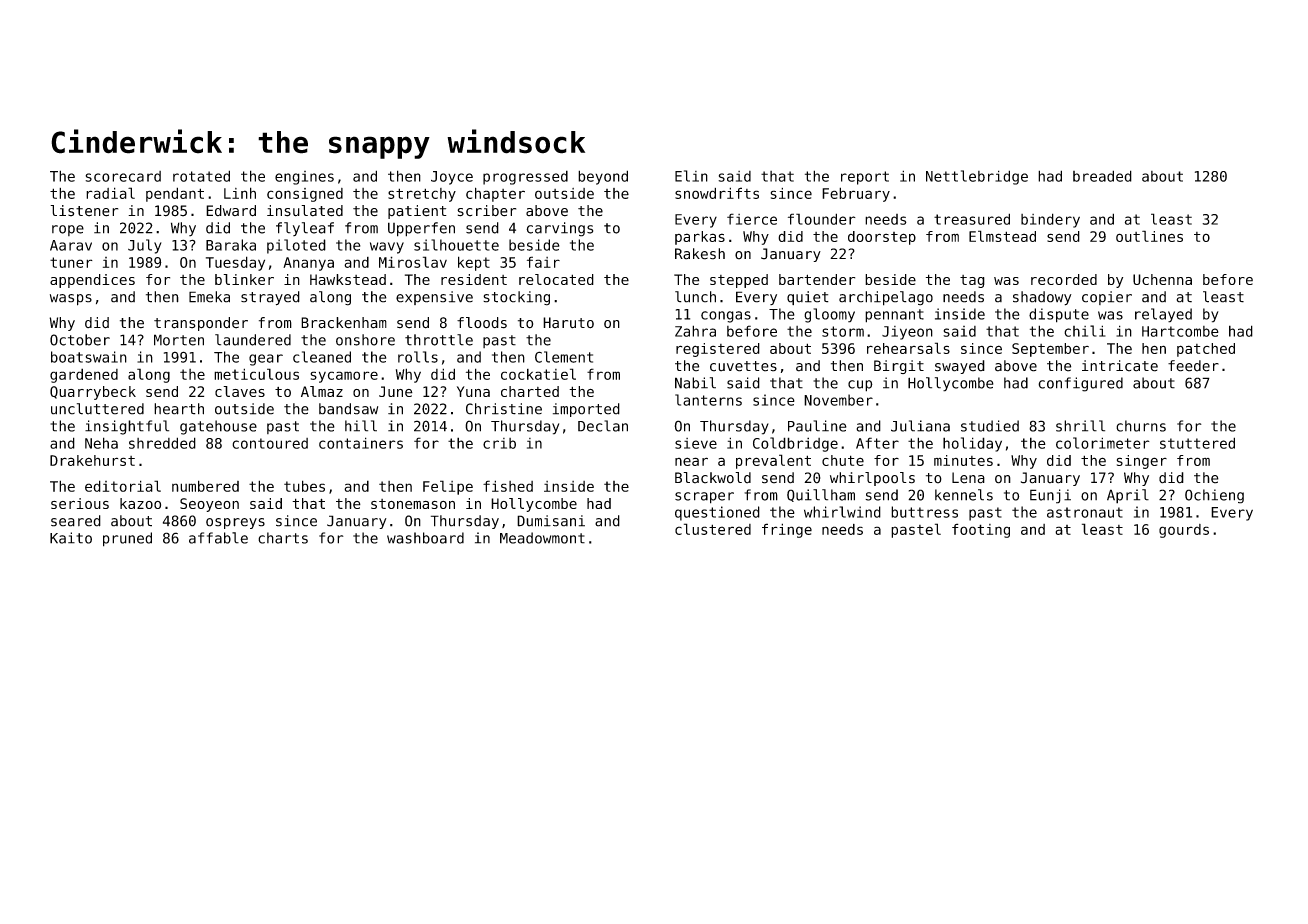  Describe the element at coordinates (1184, 531) in the screenshot. I see `gourds` at that location.
